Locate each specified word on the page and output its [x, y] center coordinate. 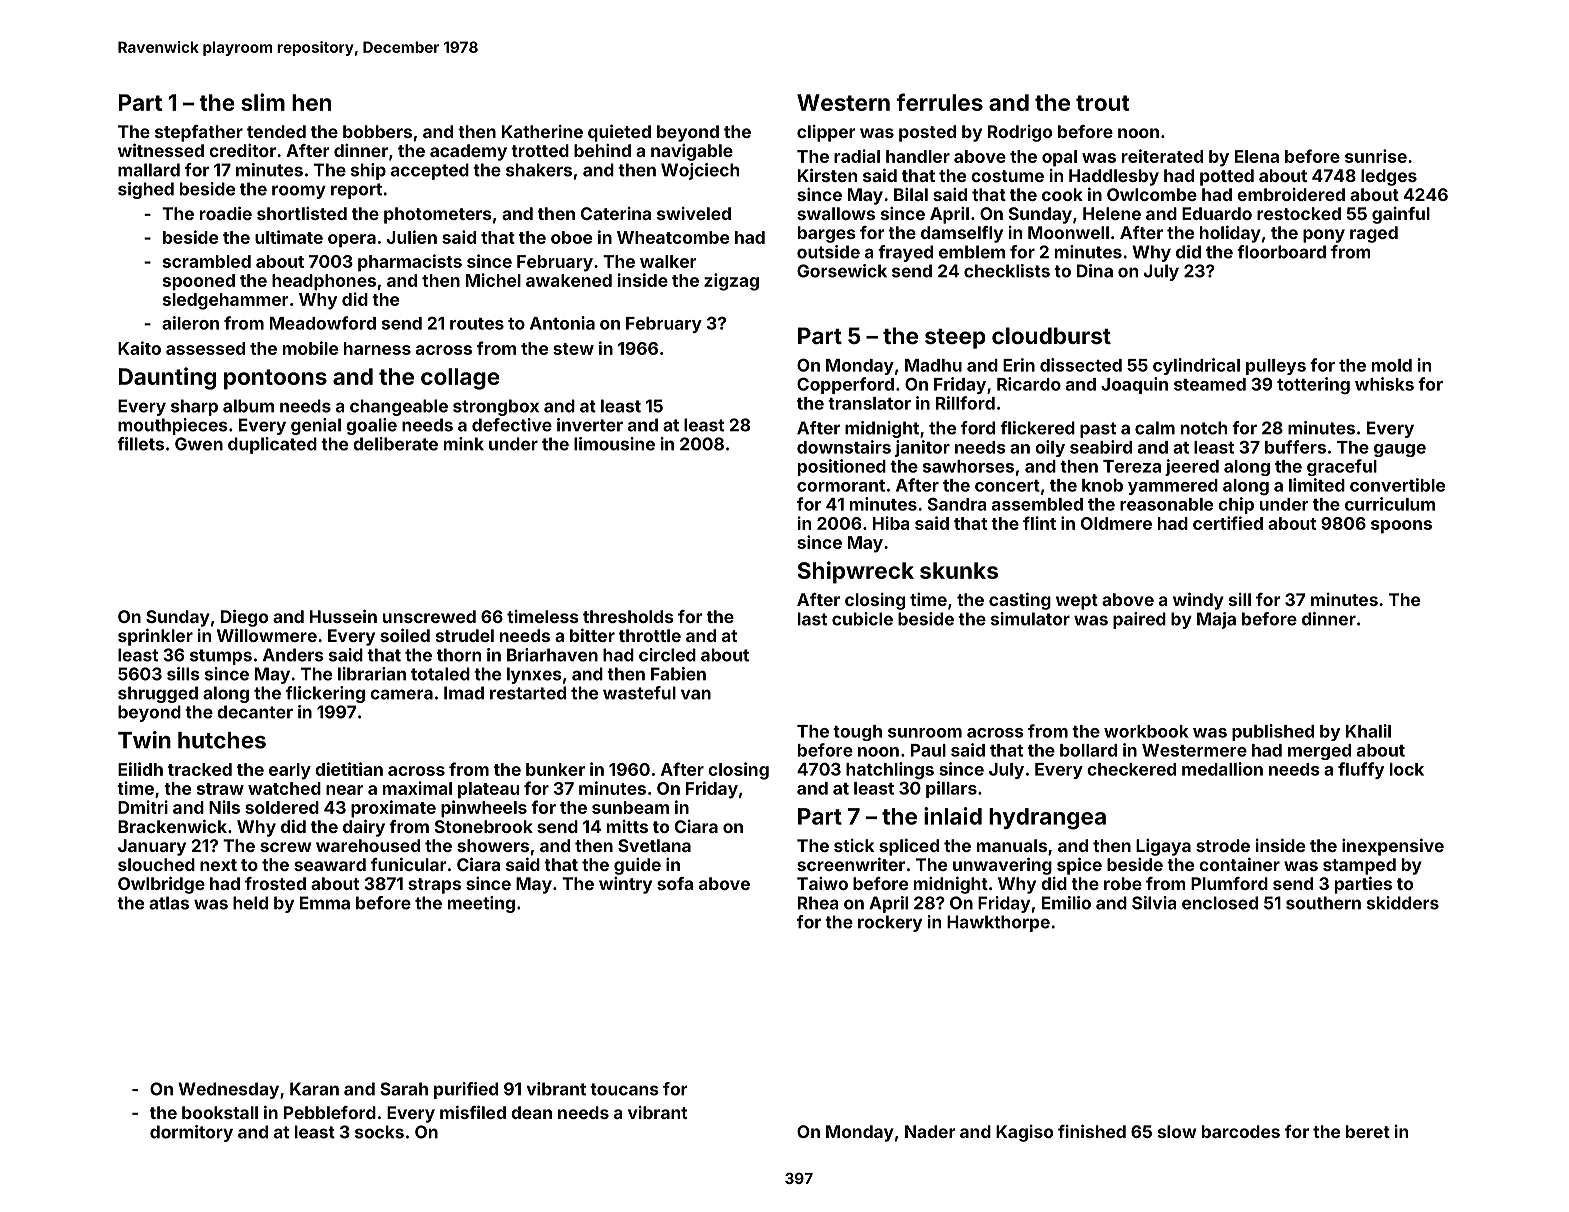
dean [531, 1112]
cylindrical [1196, 366]
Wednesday [228, 1090]
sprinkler [155, 637]
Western [843, 102]
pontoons [275, 379]
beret [1368, 1131]
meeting [481, 904]
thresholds [628, 616]
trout [1102, 103]
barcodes [1241, 1131]
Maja [1216, 620]
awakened [569, 280]
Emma [325, 903]
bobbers [377, 131]
